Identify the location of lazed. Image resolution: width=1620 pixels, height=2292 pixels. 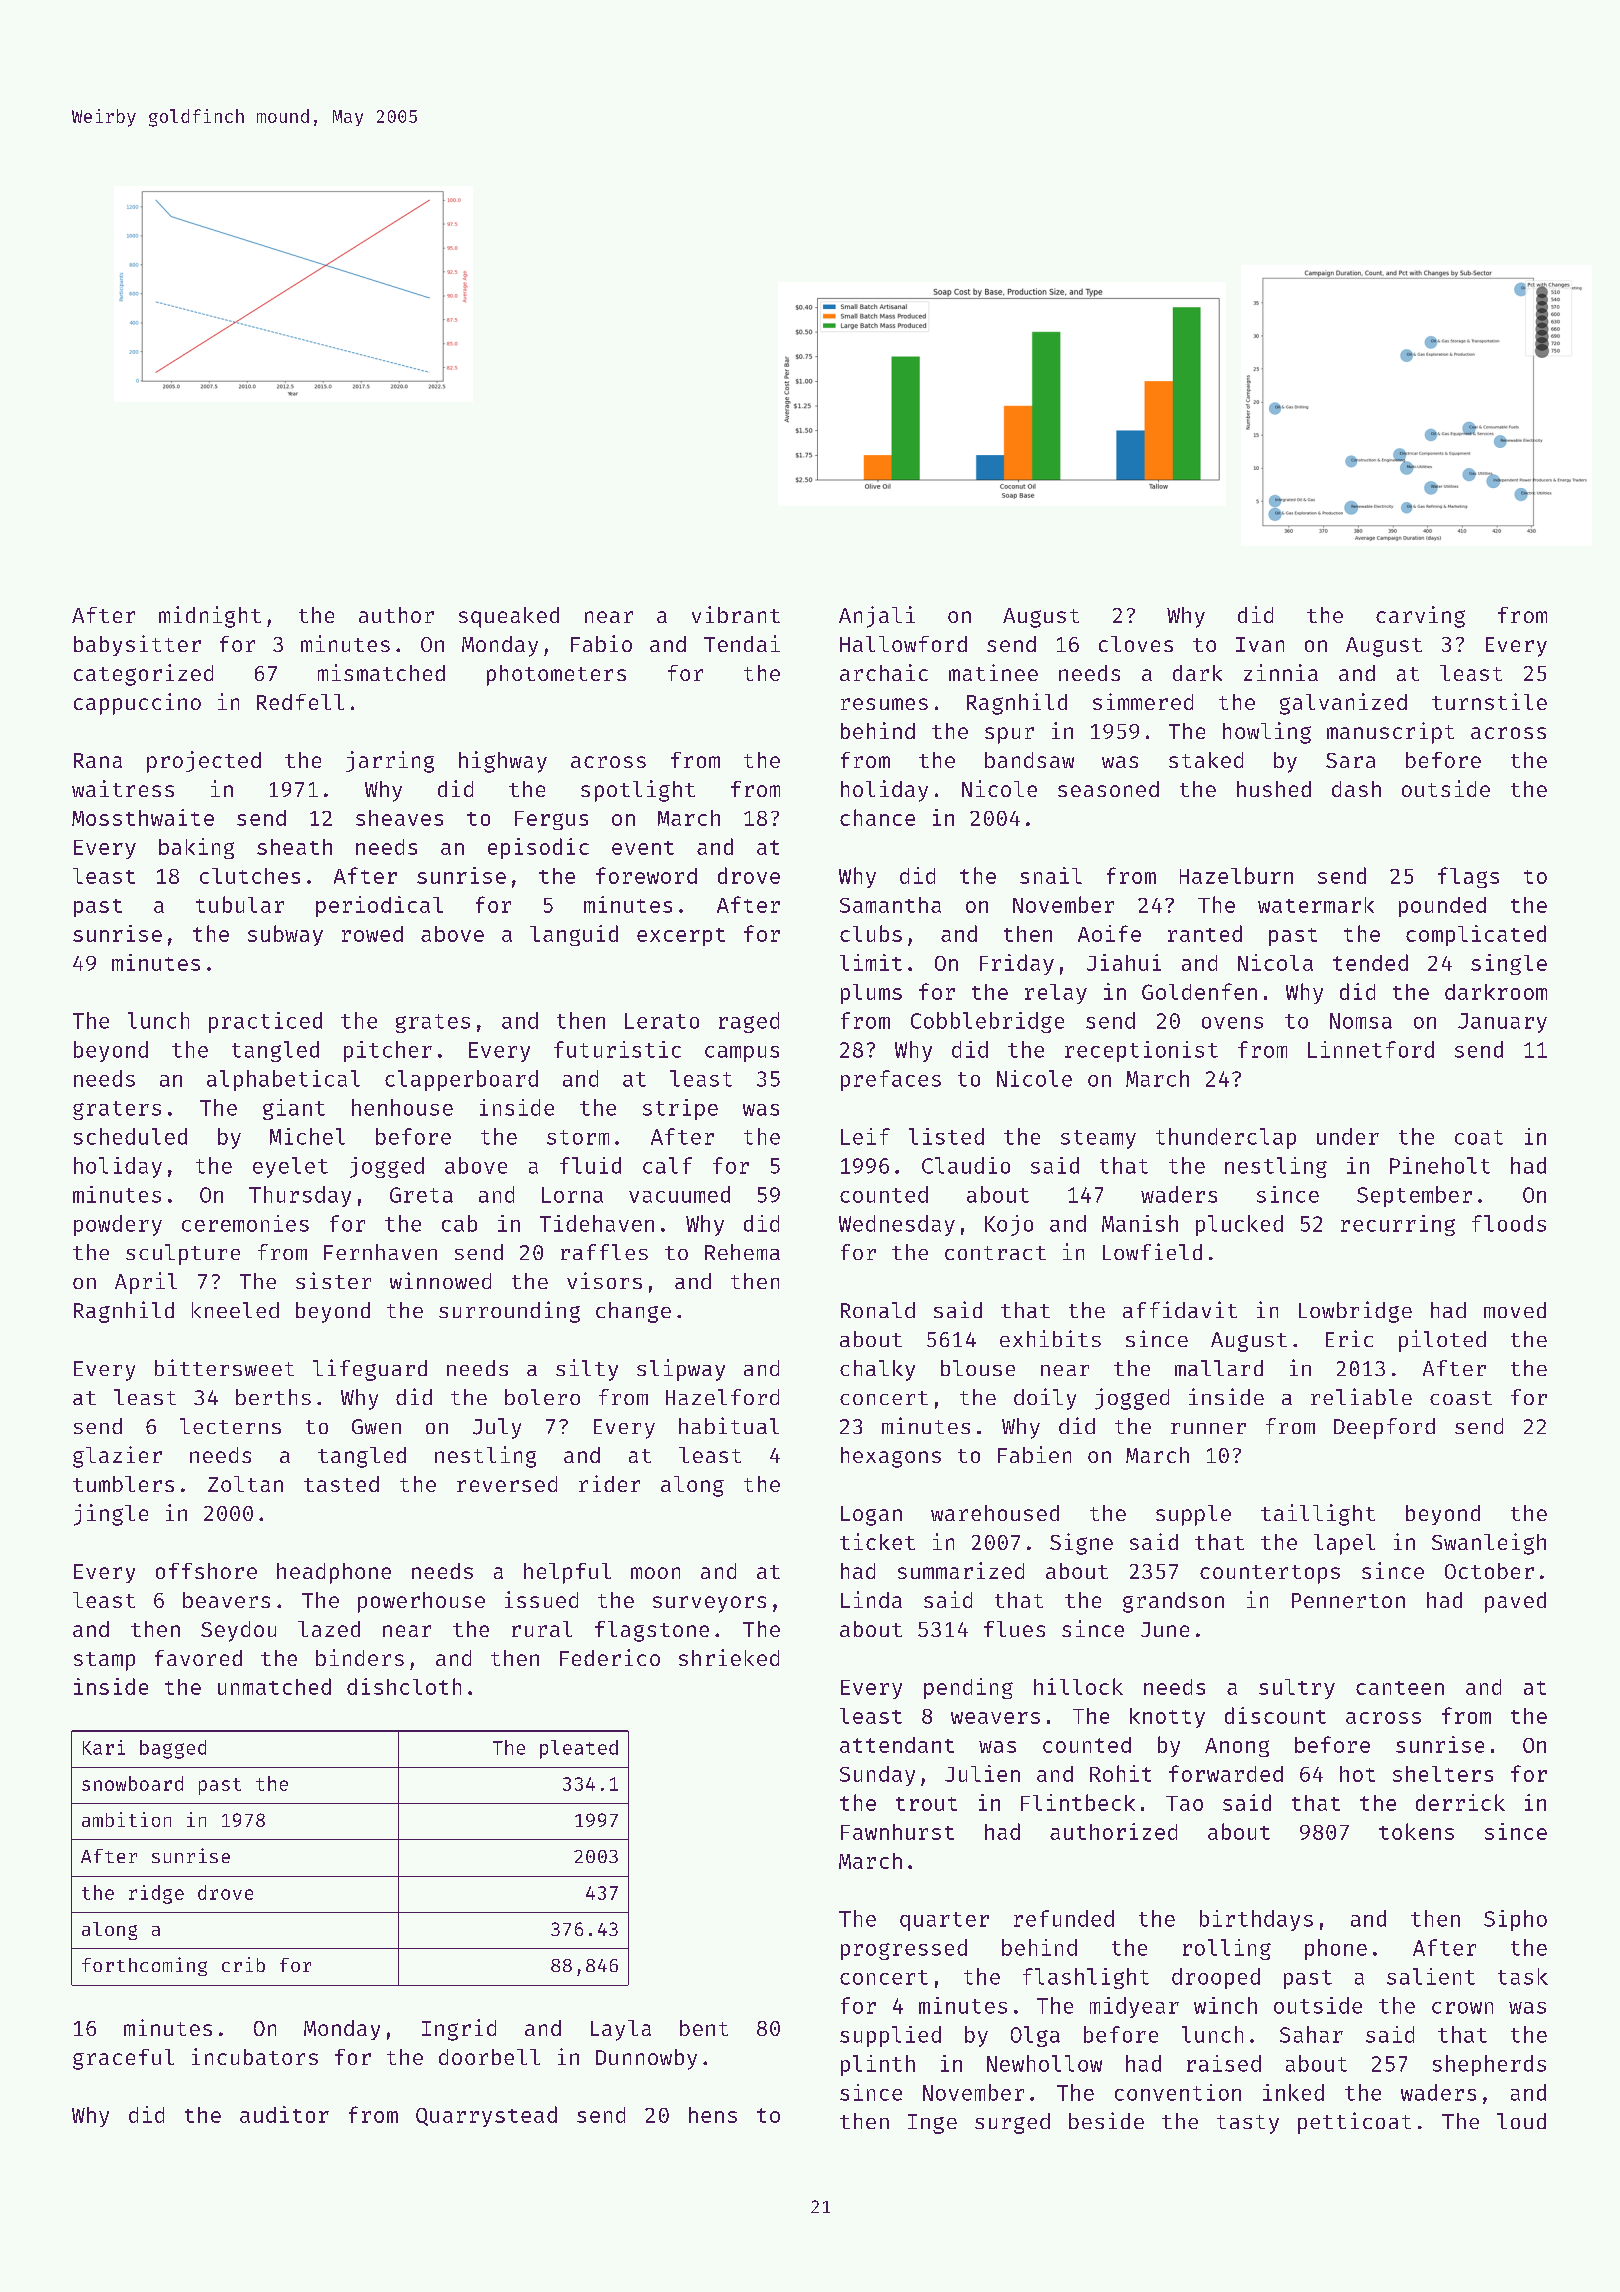
(329, 1629).
